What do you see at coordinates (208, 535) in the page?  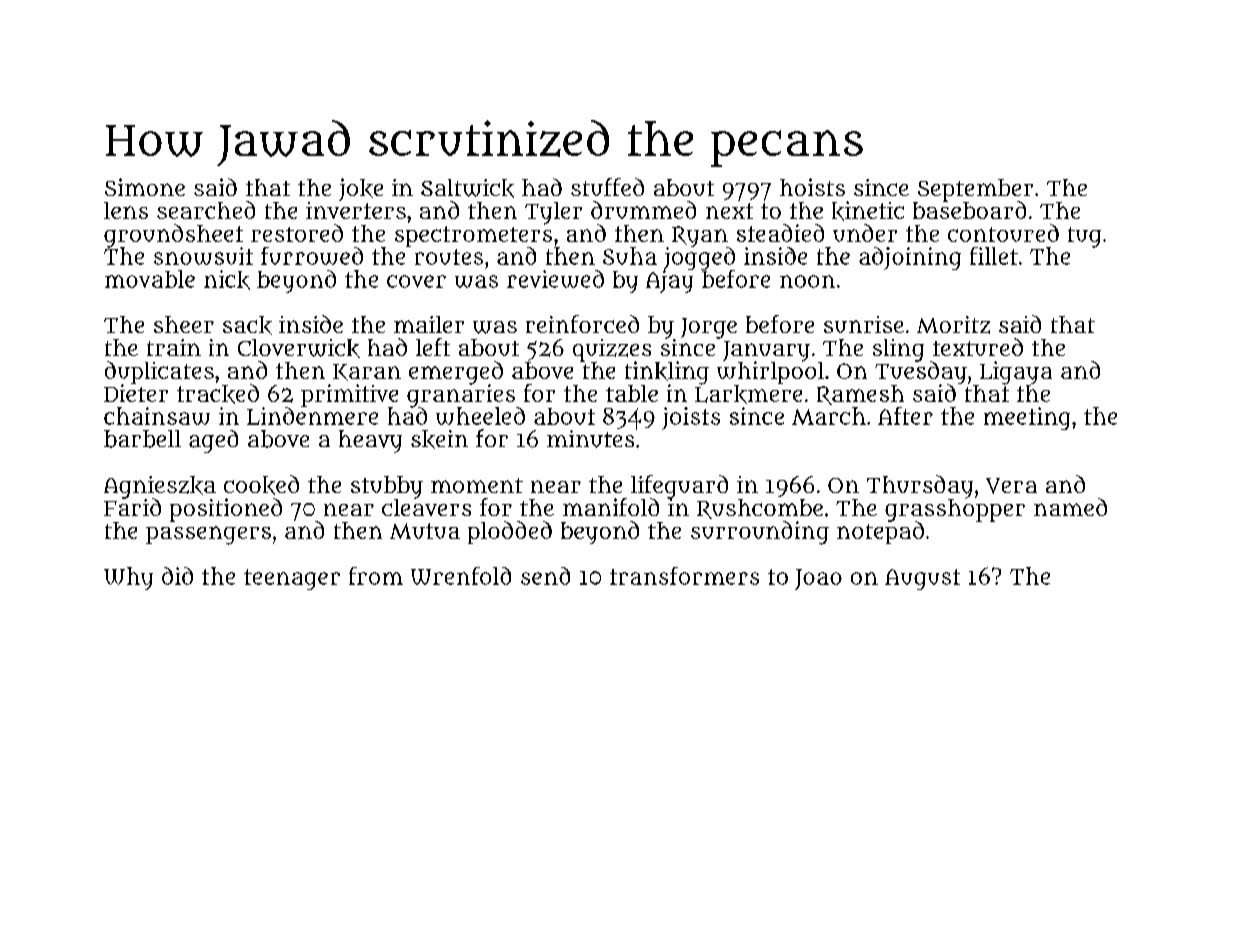 I see `passengers` at bounding box center [208, 535].
